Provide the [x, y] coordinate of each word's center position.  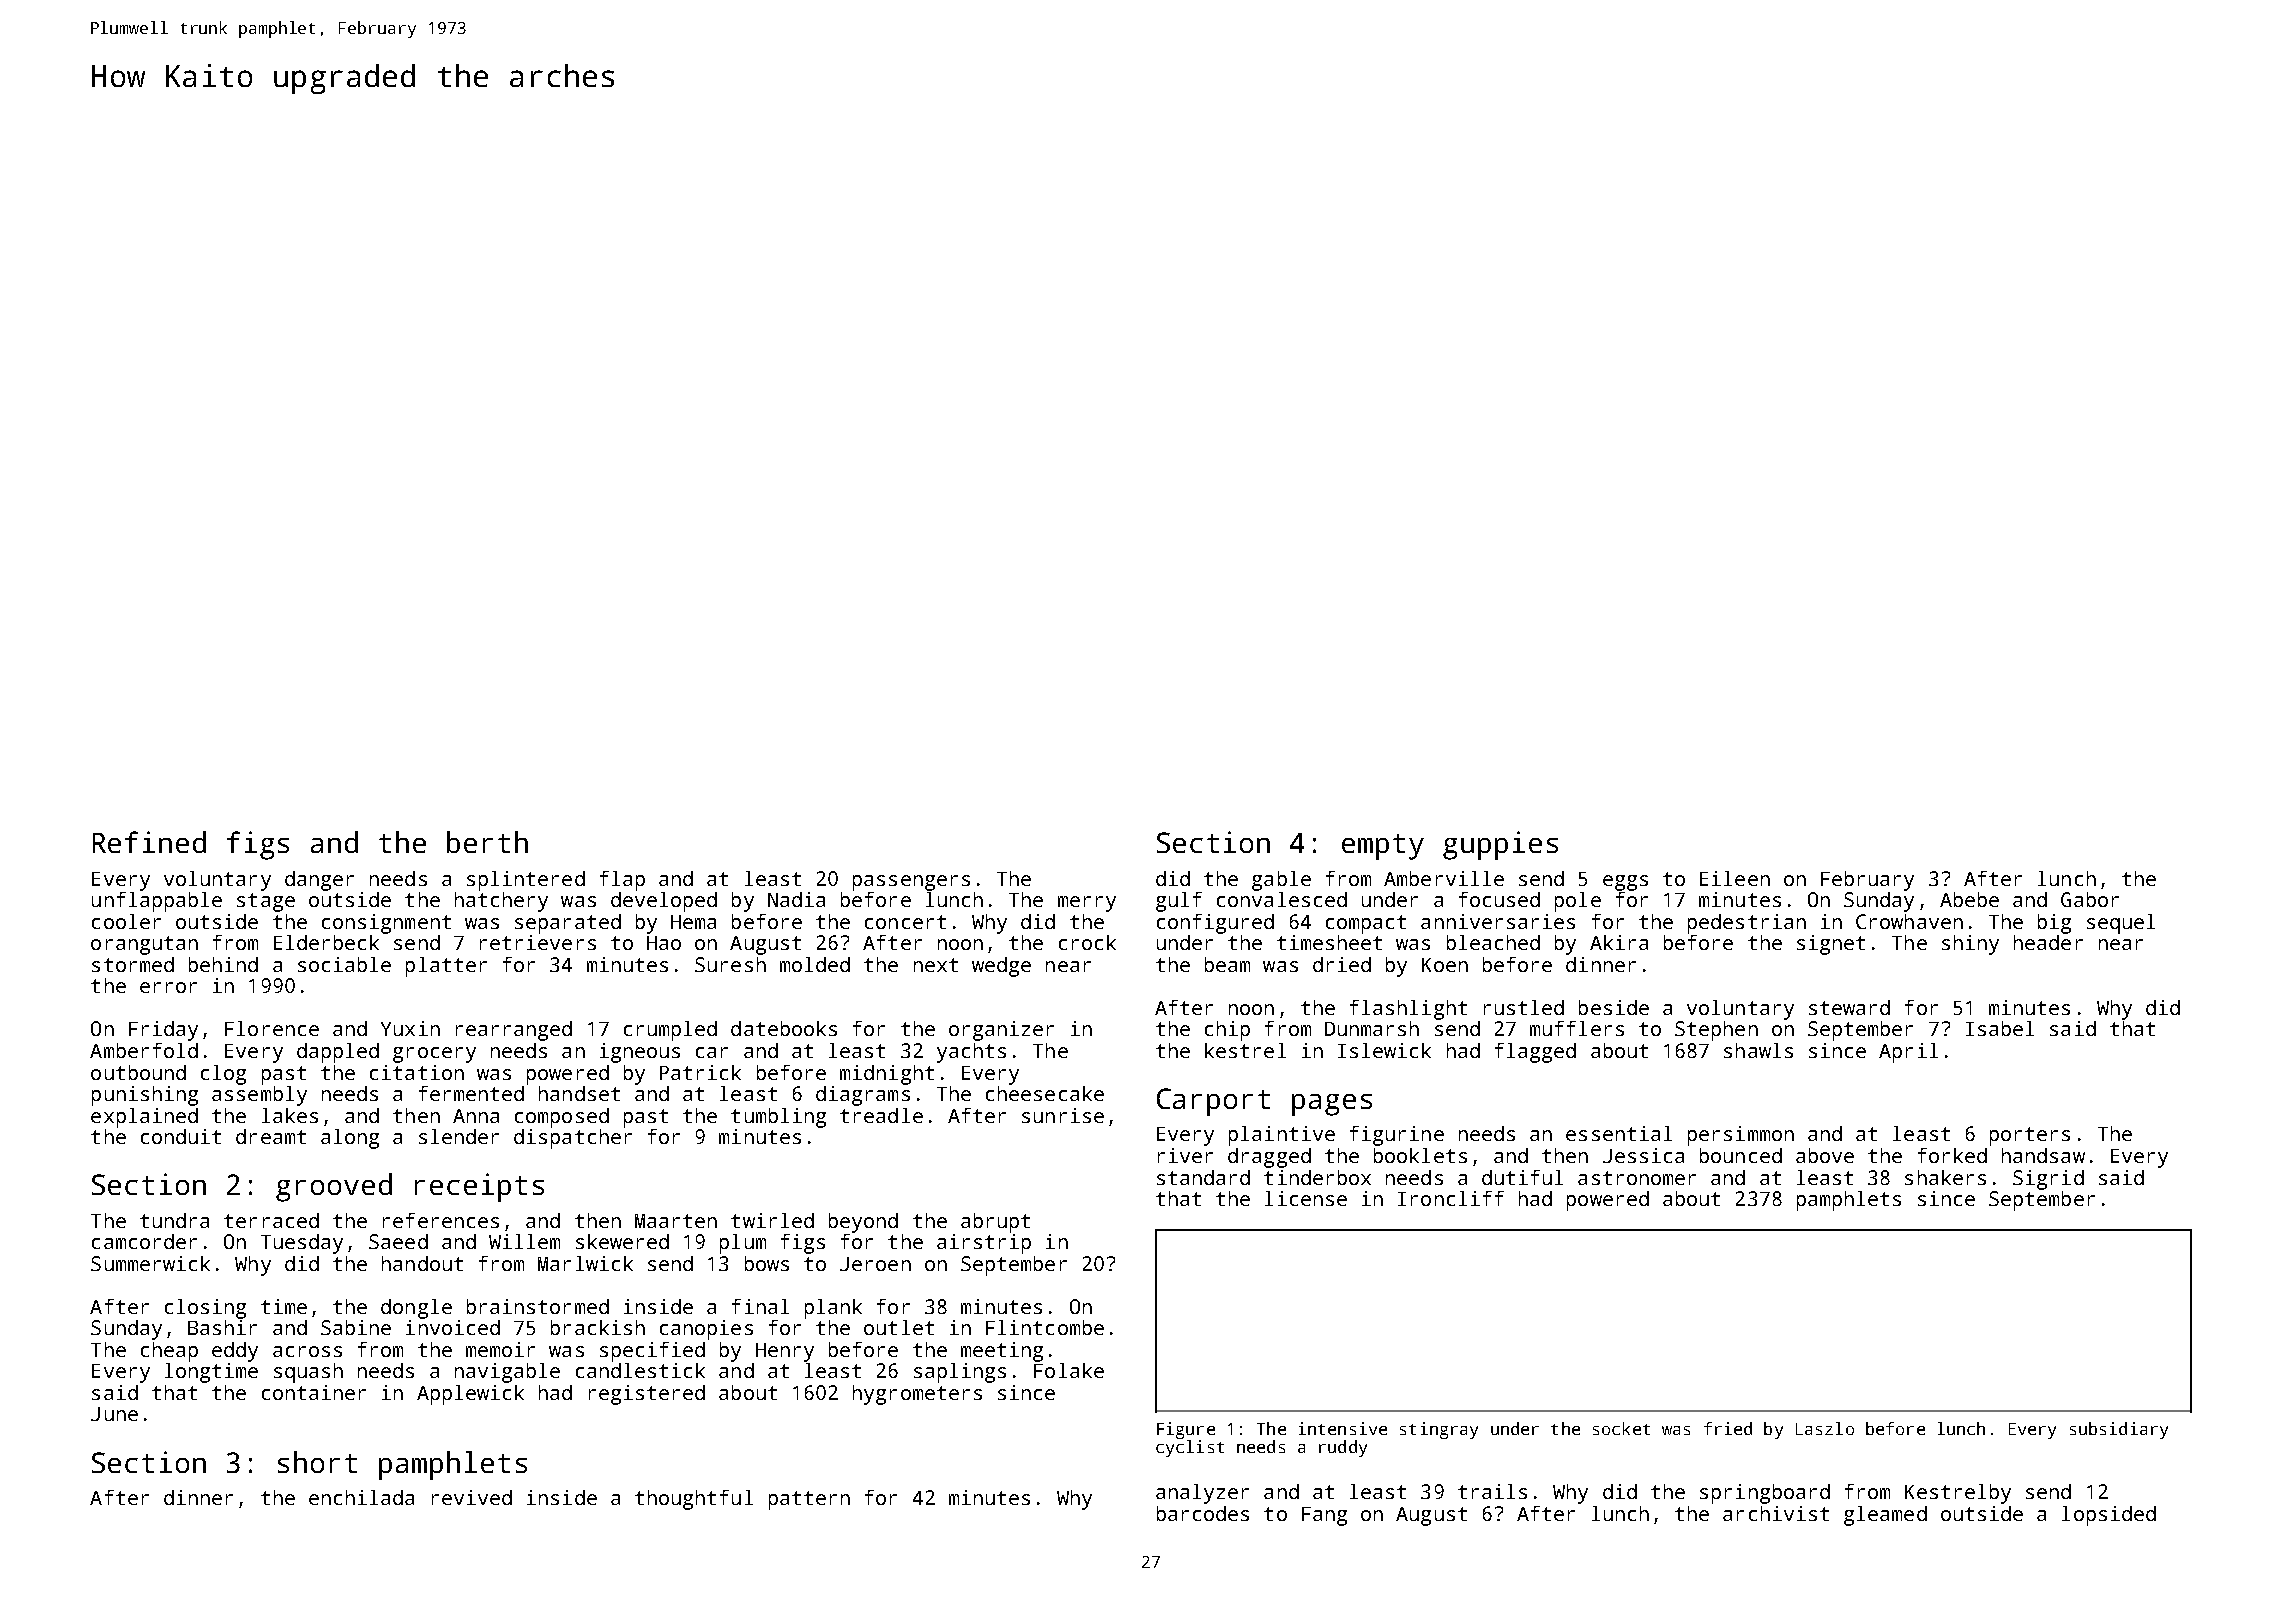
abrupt [995, 1223]
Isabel [2000, 1028]
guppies [1500, 845]
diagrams [863, 1096]
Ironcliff [1451, 1198]
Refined [149, 842]
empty [1383, 847]
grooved [334, 1187]
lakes [290, 1115]
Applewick [470, 1395]
